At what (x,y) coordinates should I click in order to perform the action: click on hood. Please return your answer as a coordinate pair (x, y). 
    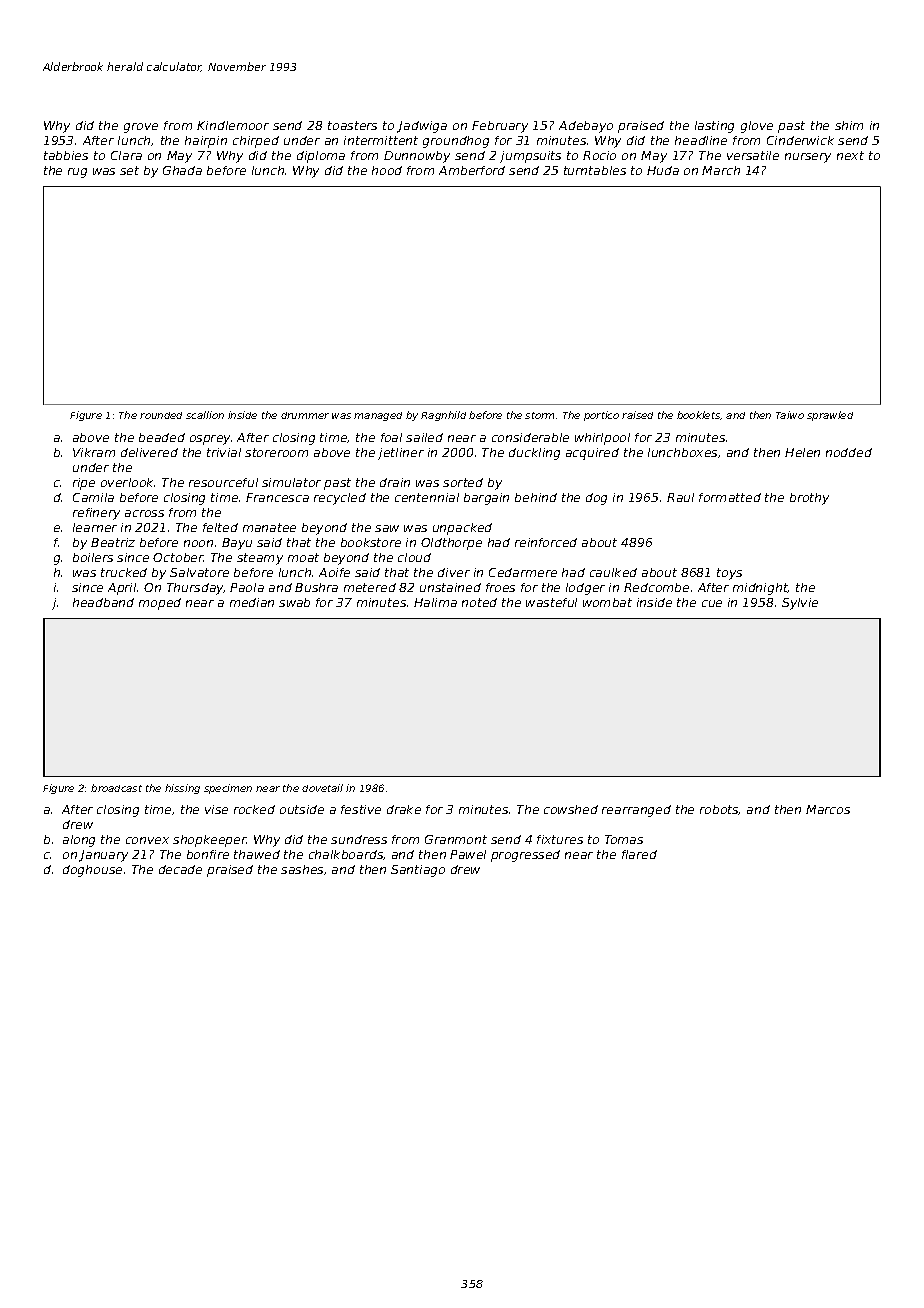
    Looking at the image, I should click on (387, 170).
